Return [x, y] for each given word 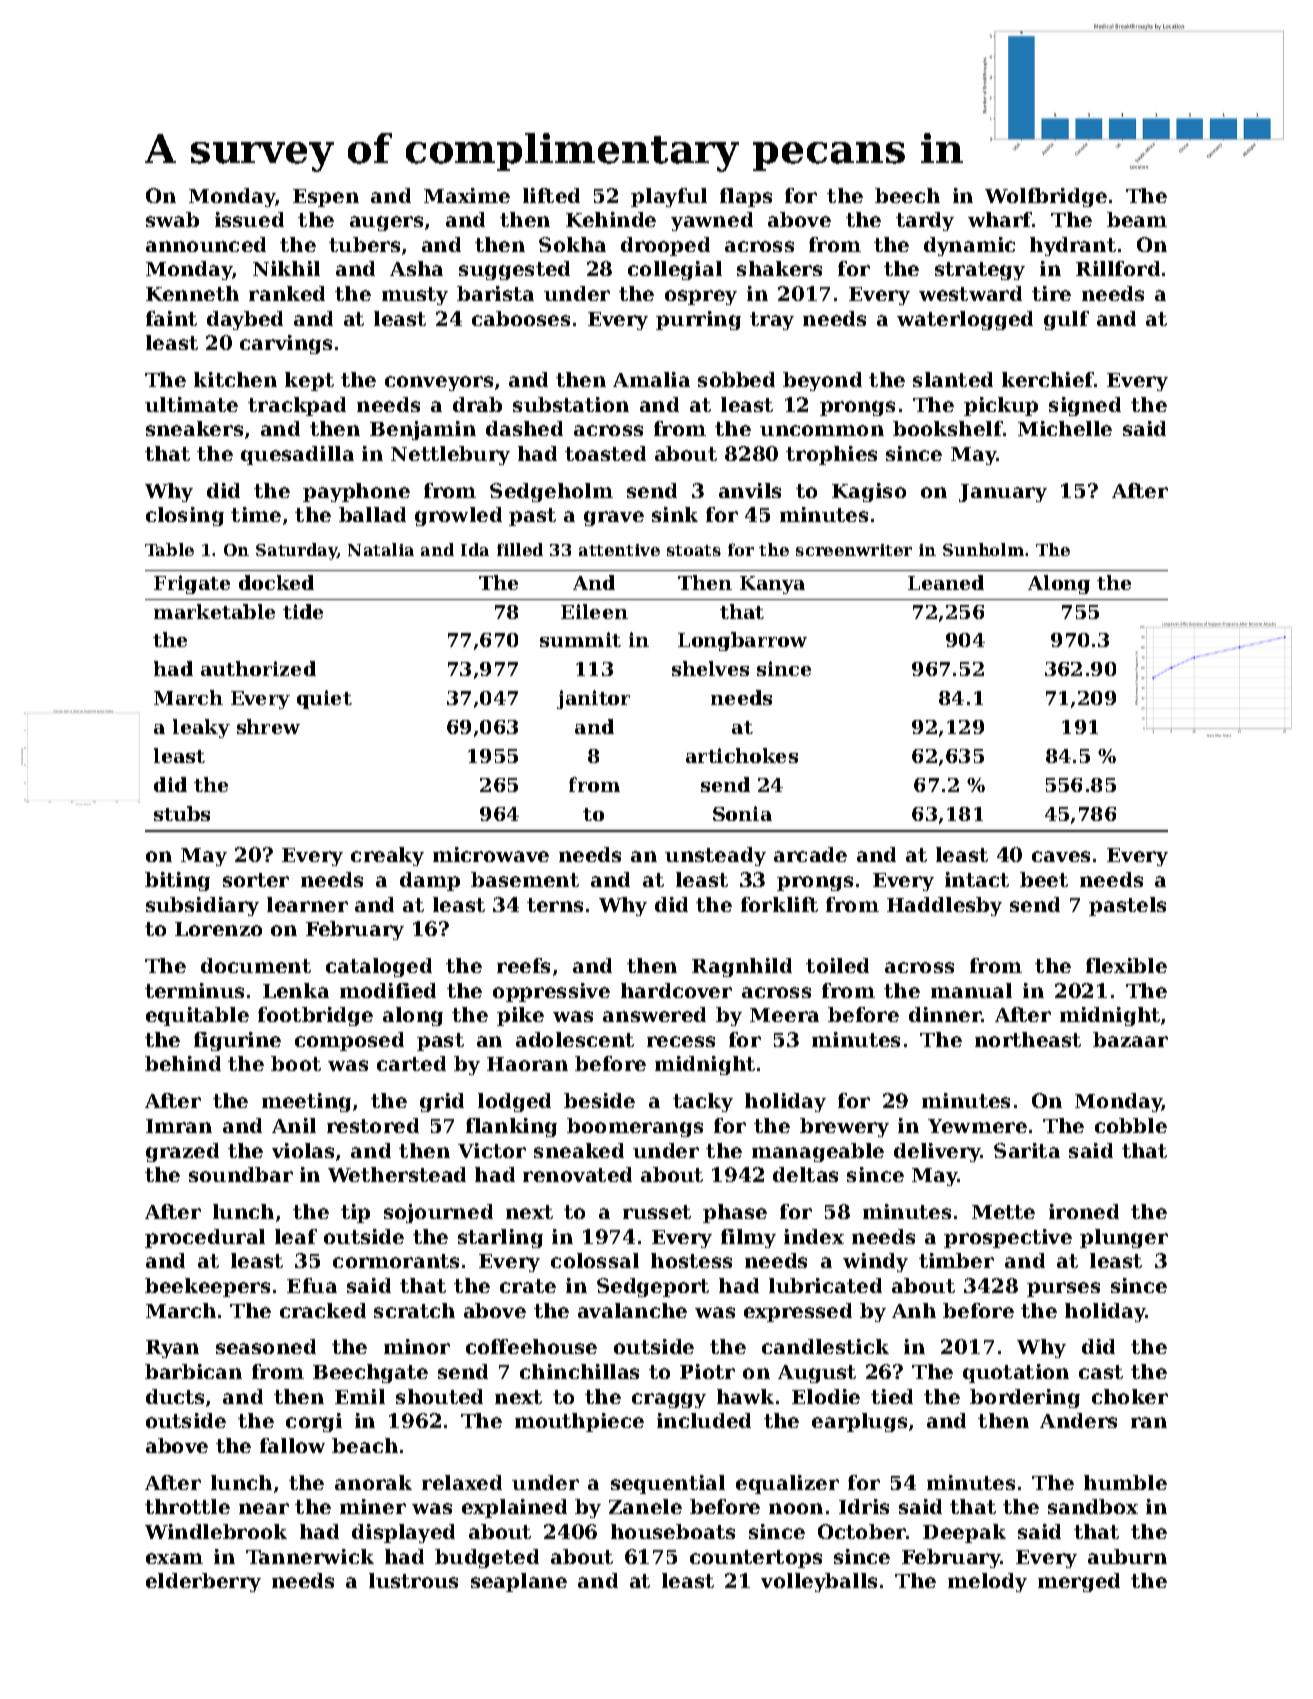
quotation [1016, 1373]
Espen [326, 198]
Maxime [467, 195]
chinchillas [579, 1371]
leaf [296, 1236]
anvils [750, 490]
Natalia [381, 549]
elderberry [203, 1582]
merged [1079, 1582]
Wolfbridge [1046, 197]
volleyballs [819, 1582]
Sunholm [983, 549]
